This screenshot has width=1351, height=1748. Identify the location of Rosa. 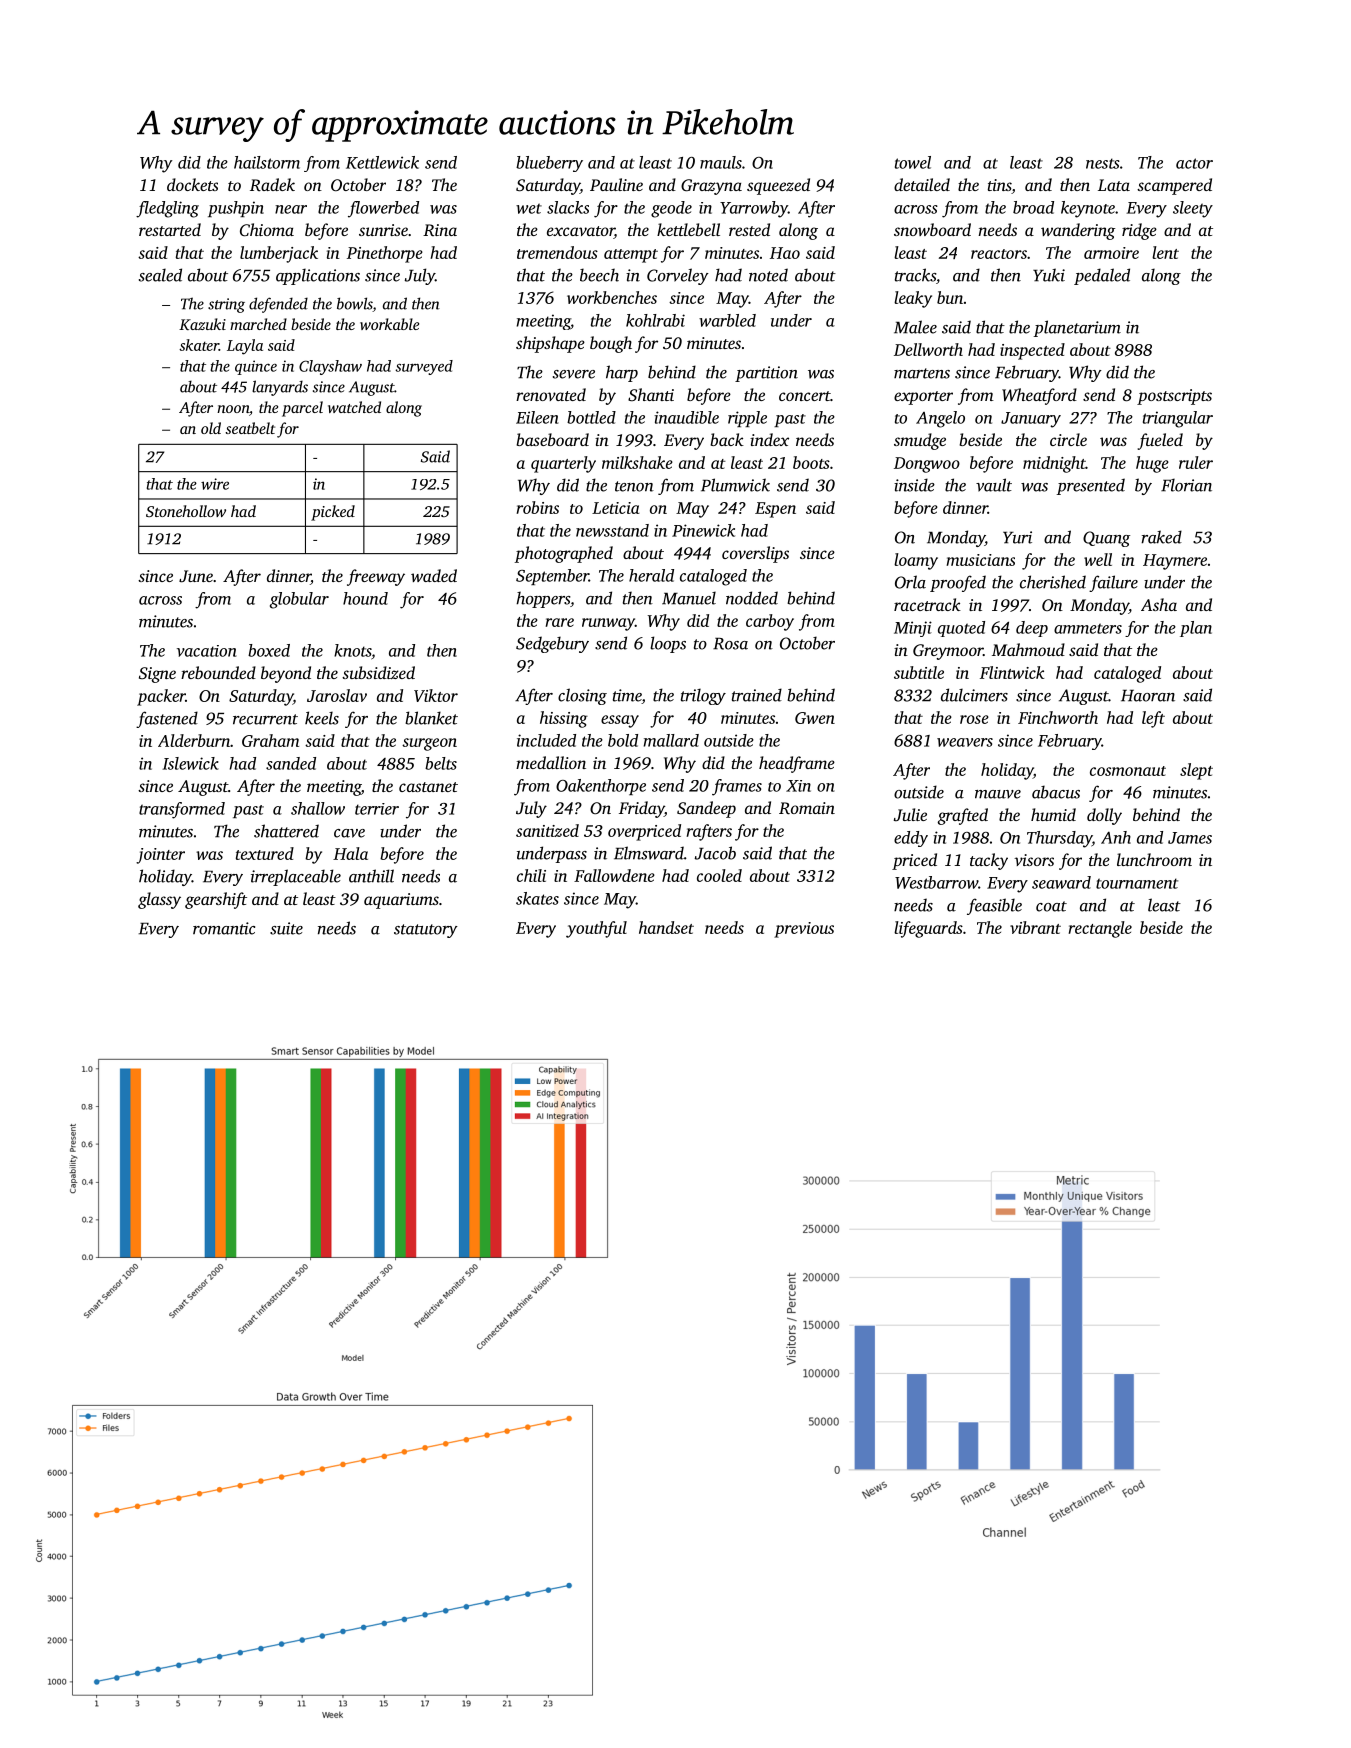
(730, 644).
